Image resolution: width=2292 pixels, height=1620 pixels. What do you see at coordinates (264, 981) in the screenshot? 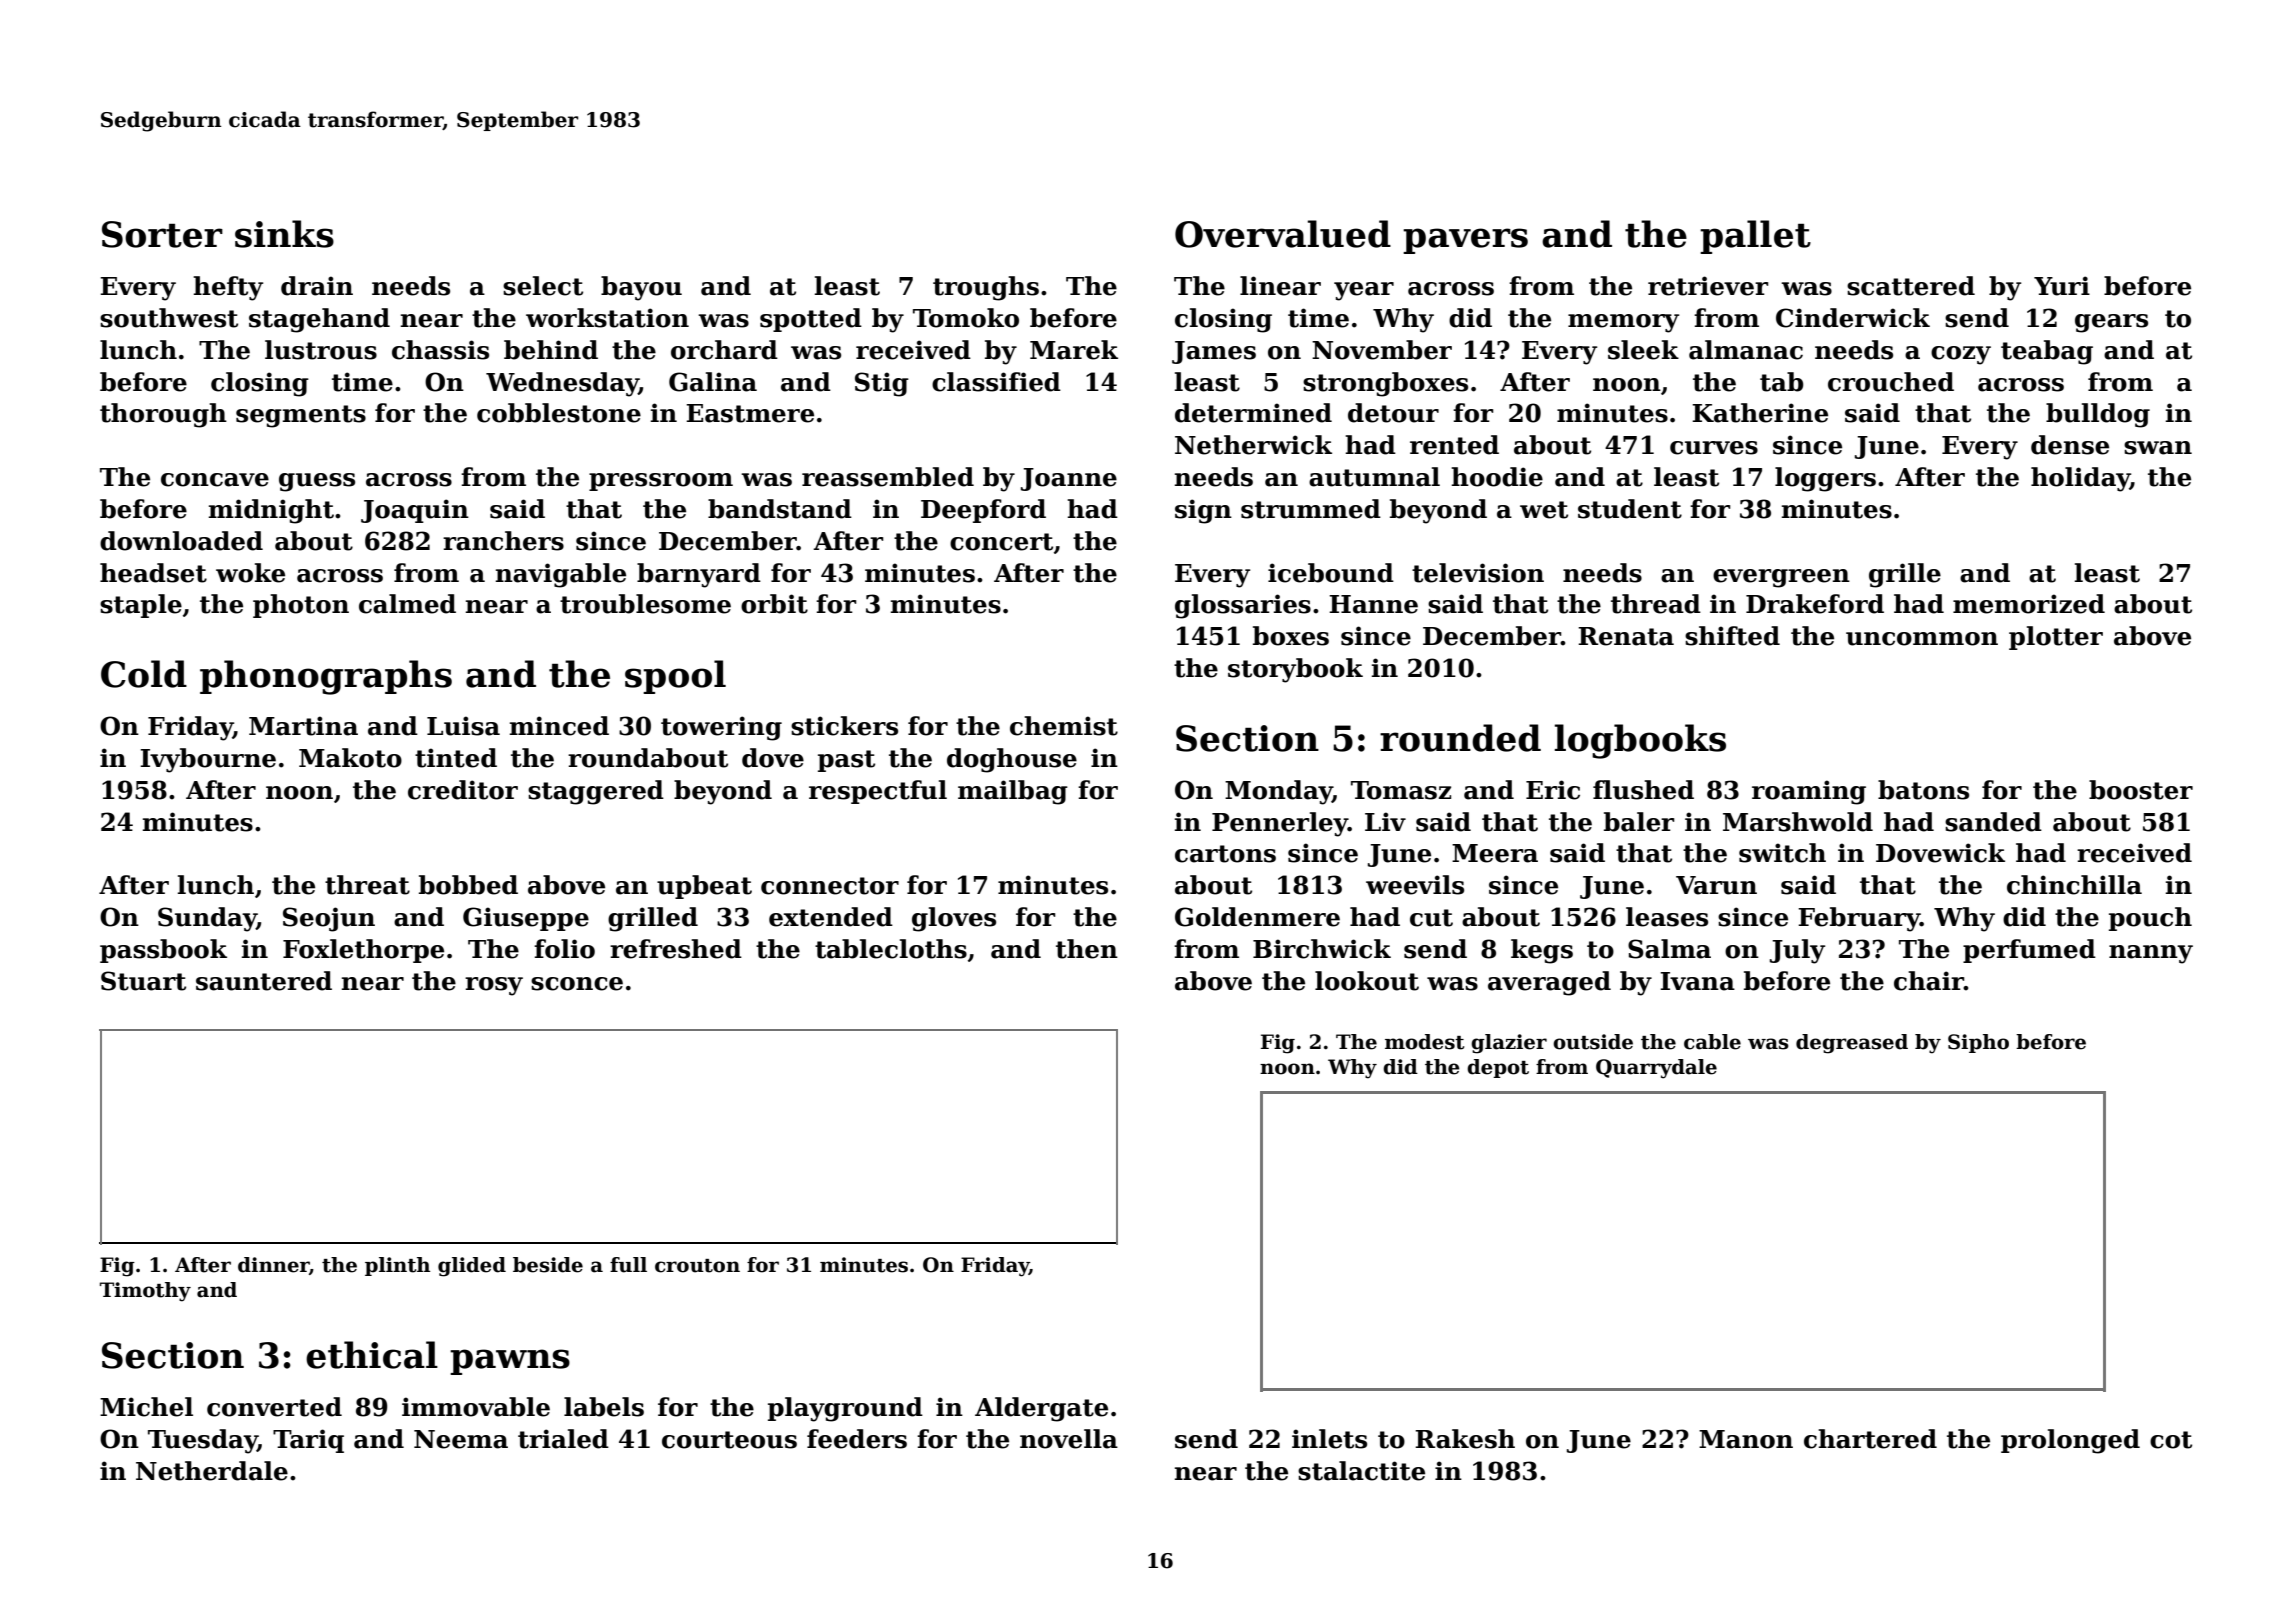
I see `sauntered` at bounding box center [264, 981].
